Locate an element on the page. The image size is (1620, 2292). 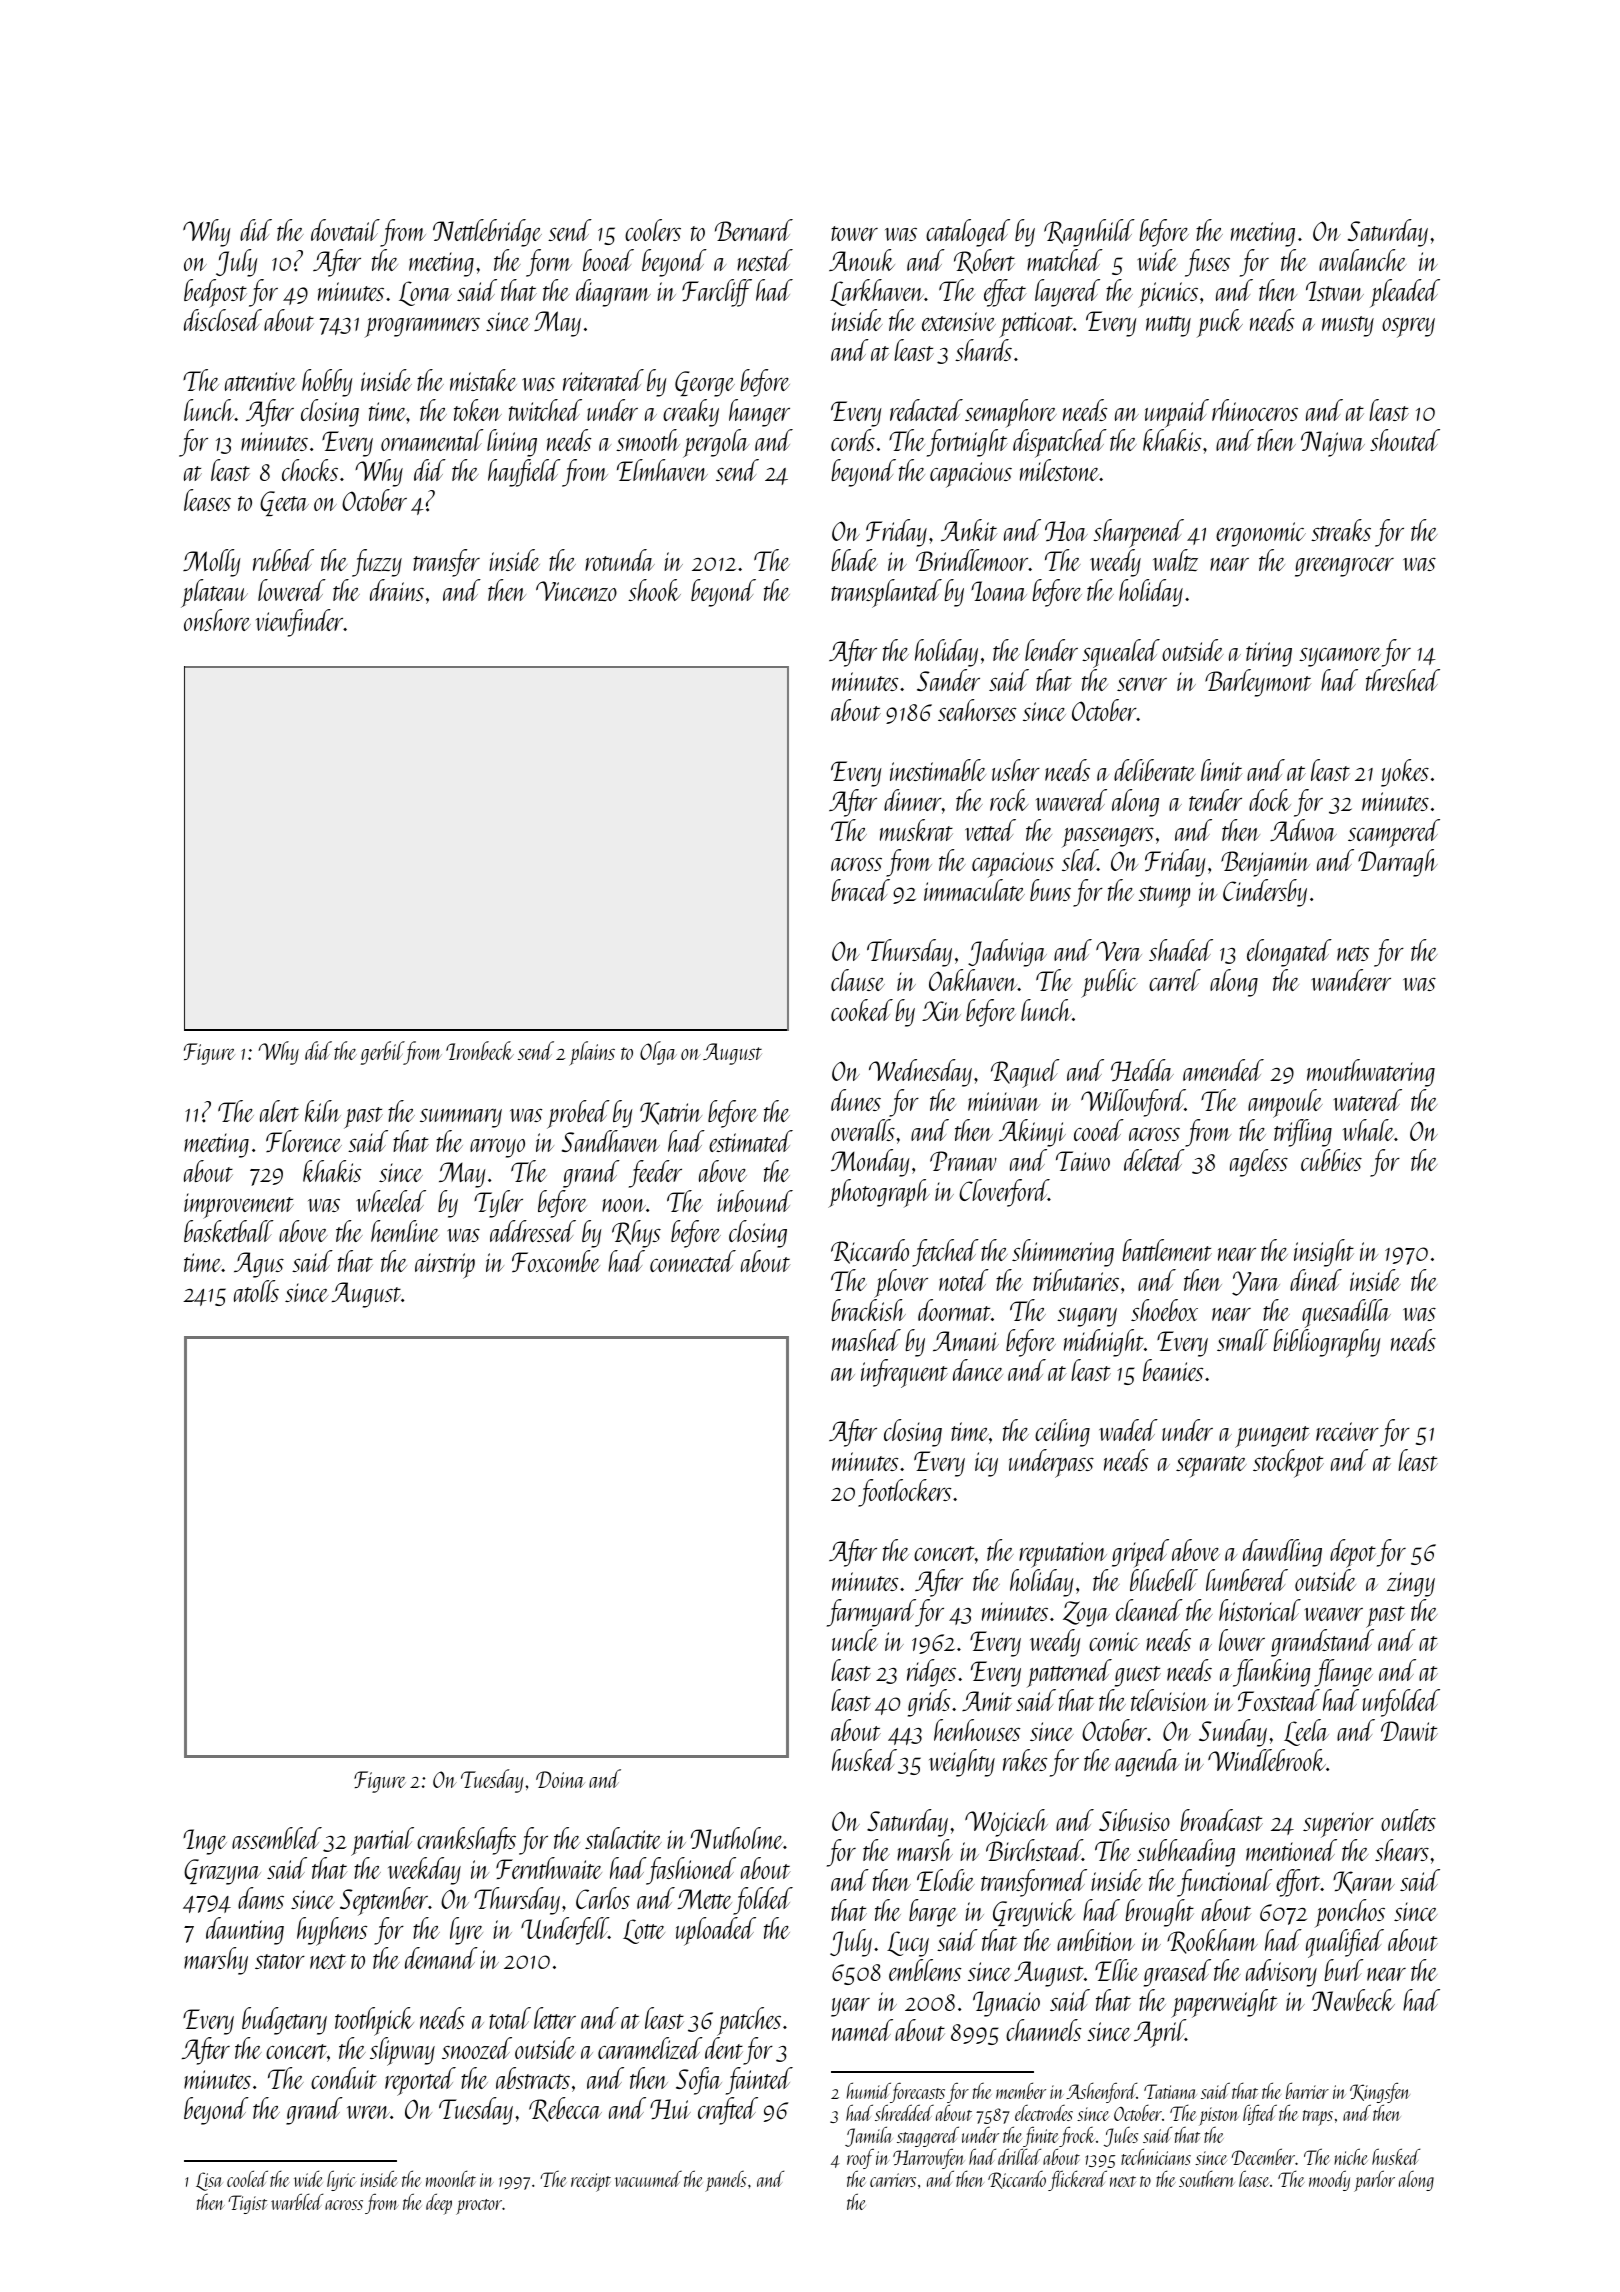
dovetail is located at coordinates (345, 230).
